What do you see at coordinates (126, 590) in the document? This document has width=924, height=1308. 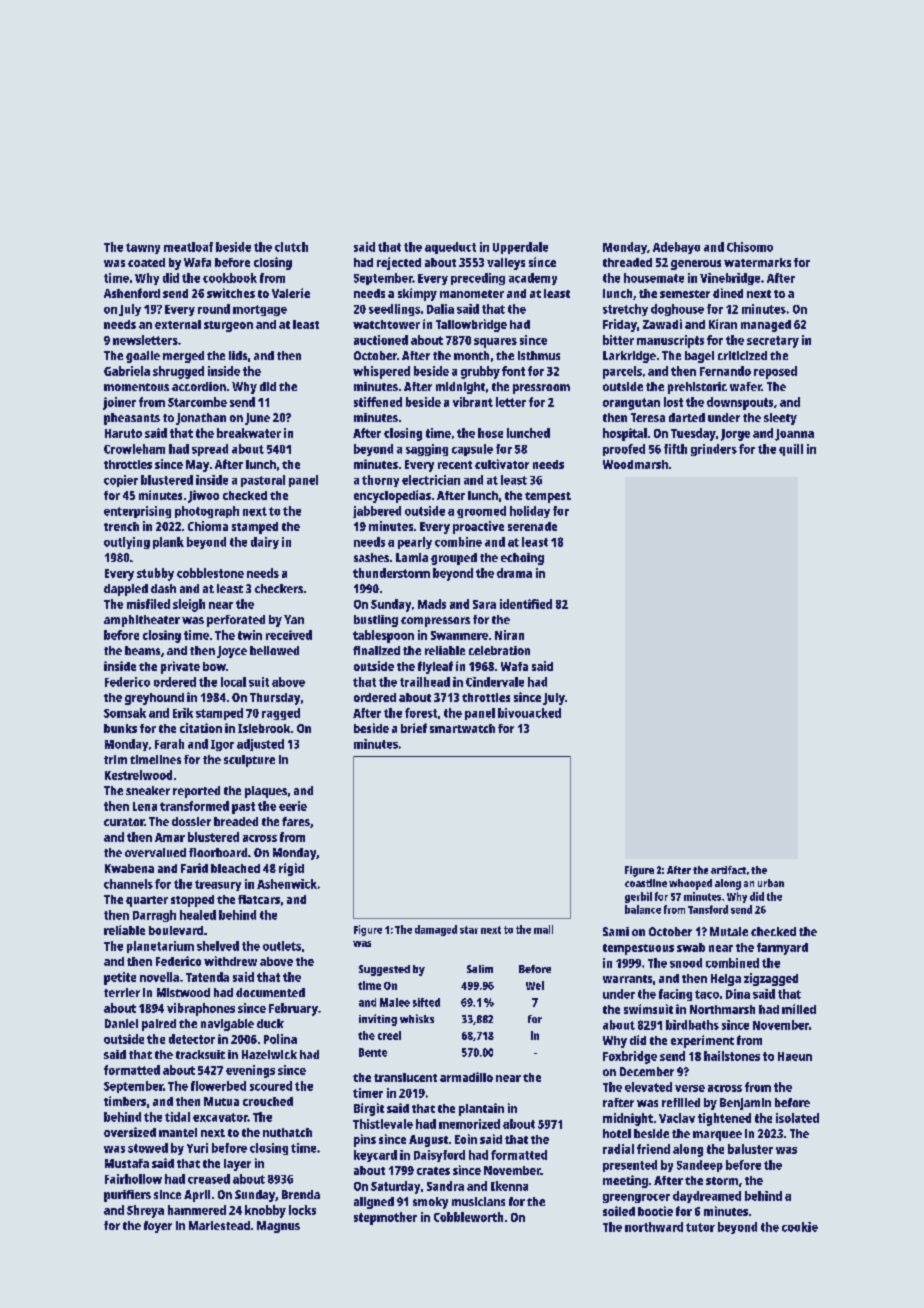 I see `dappled` at bounding box center [126, 590].
